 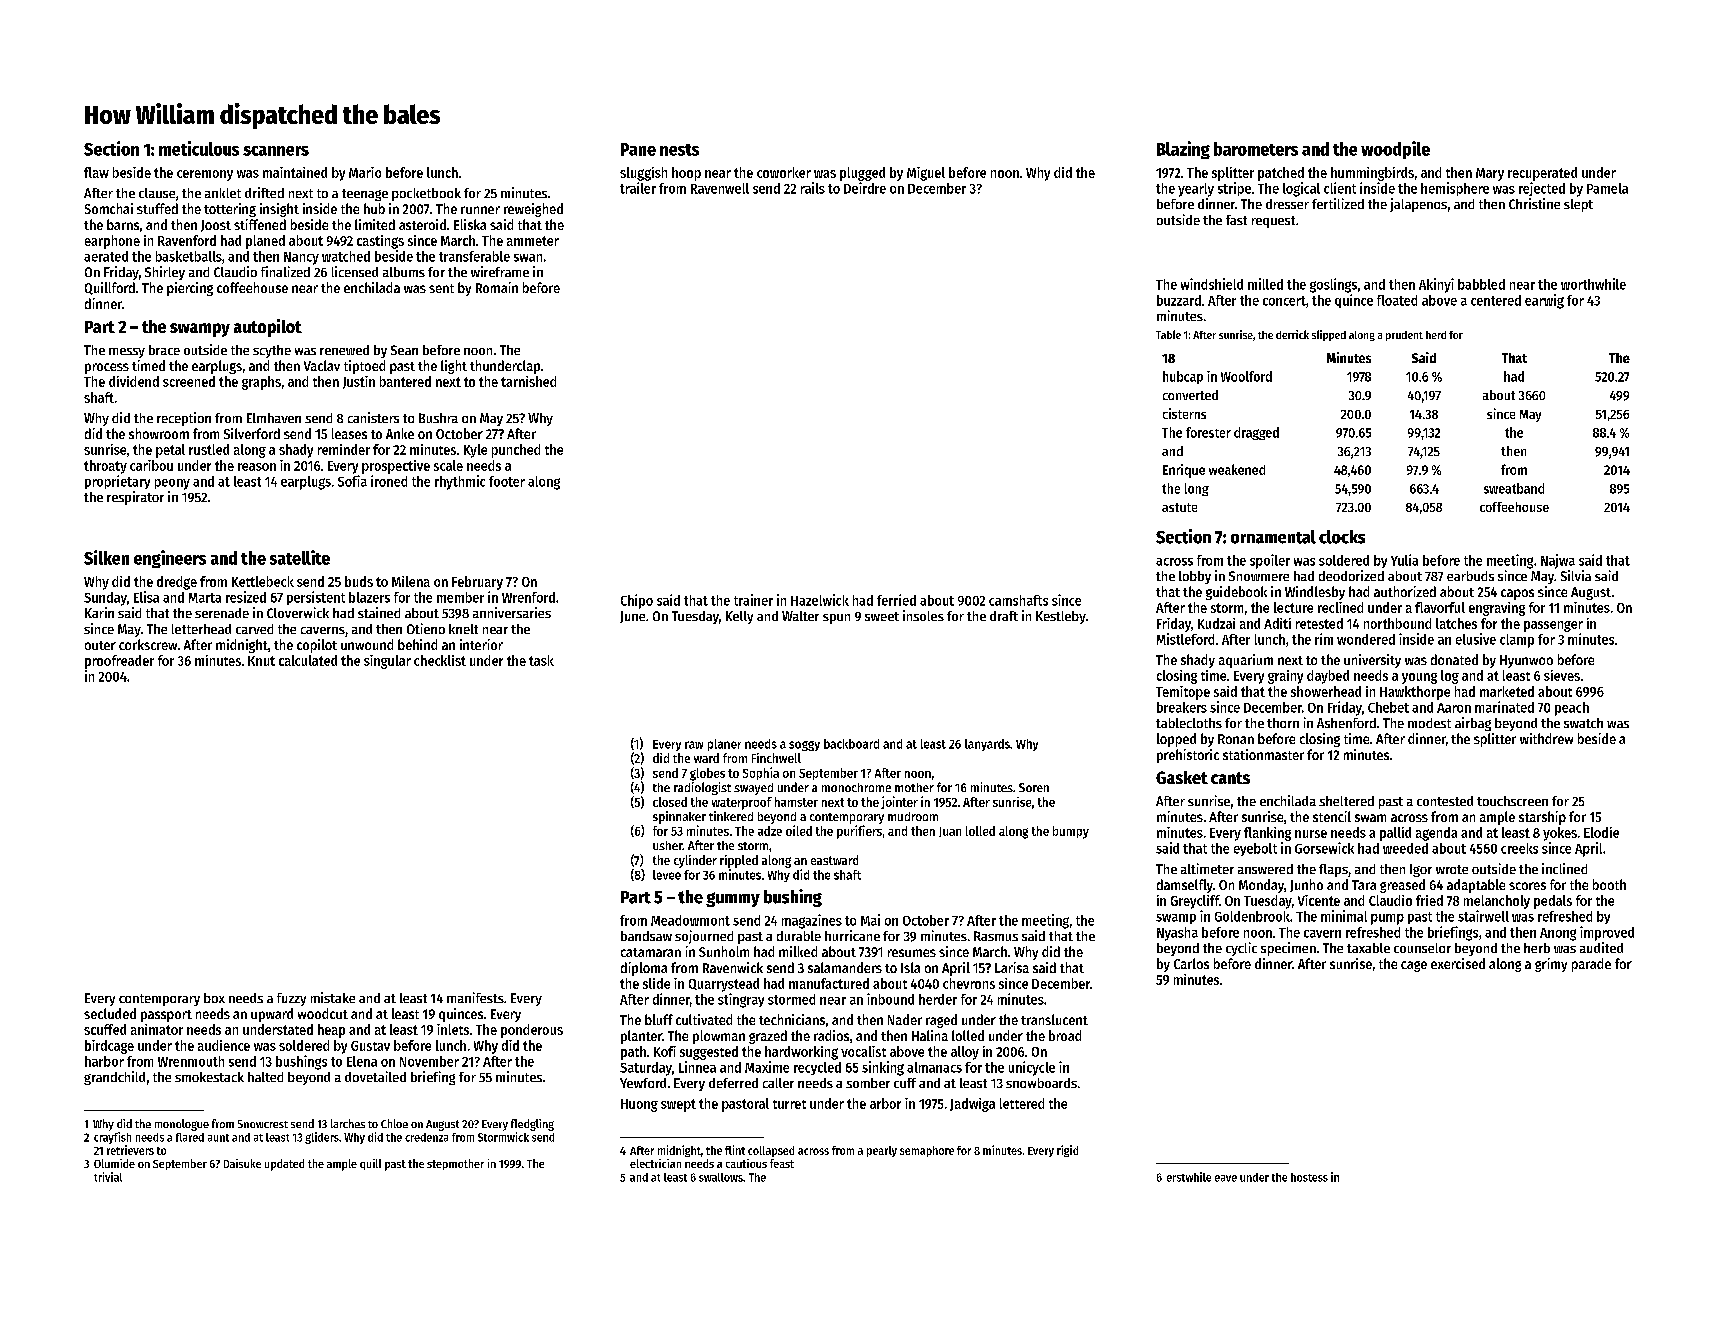 What do you see at coordinates (1572, 709) in the screenshot?
I see `peach` at bounding box center [1572, 709].
